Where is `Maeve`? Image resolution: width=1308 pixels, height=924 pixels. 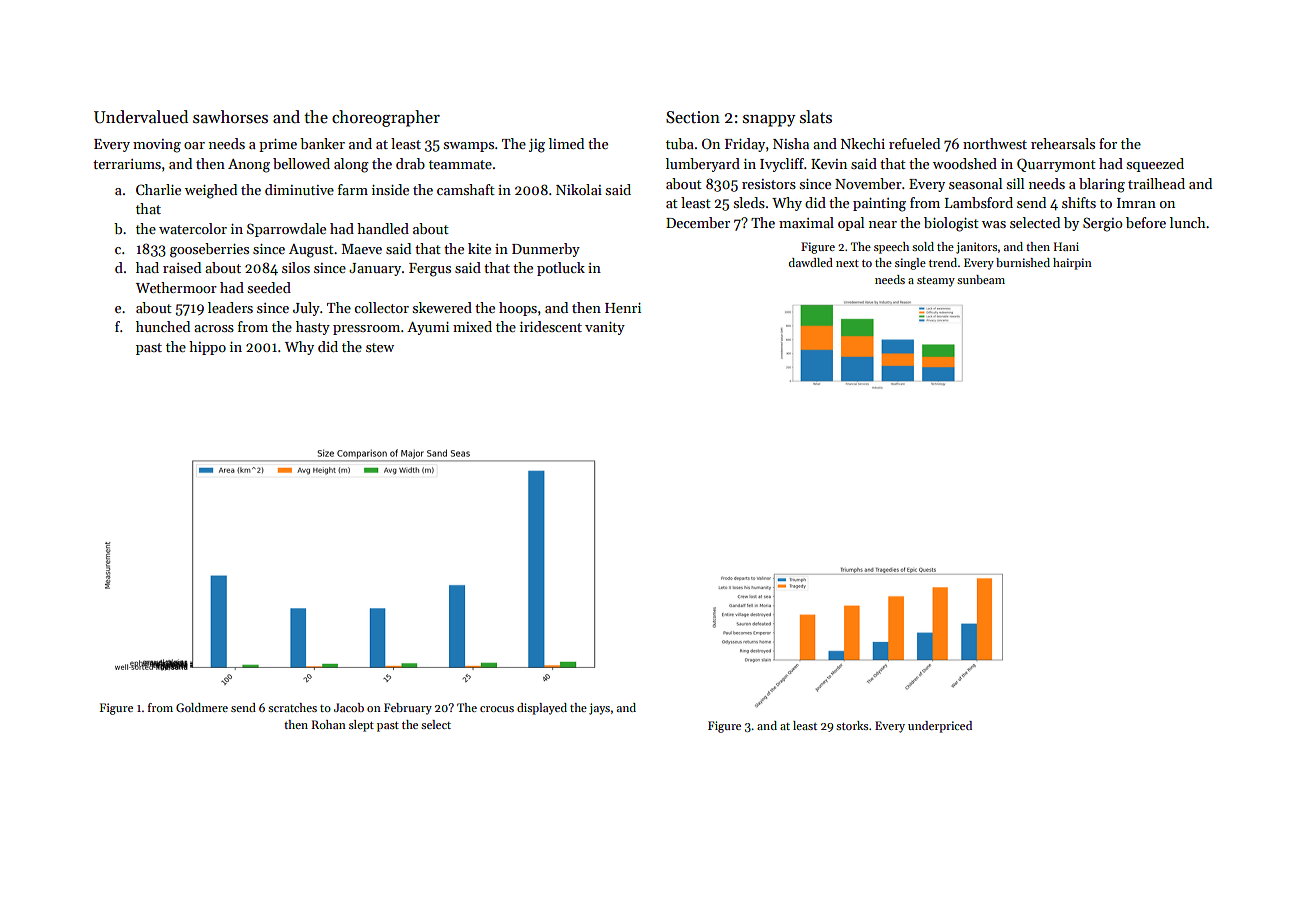 Maeve is located at coordinates (362, 249).
